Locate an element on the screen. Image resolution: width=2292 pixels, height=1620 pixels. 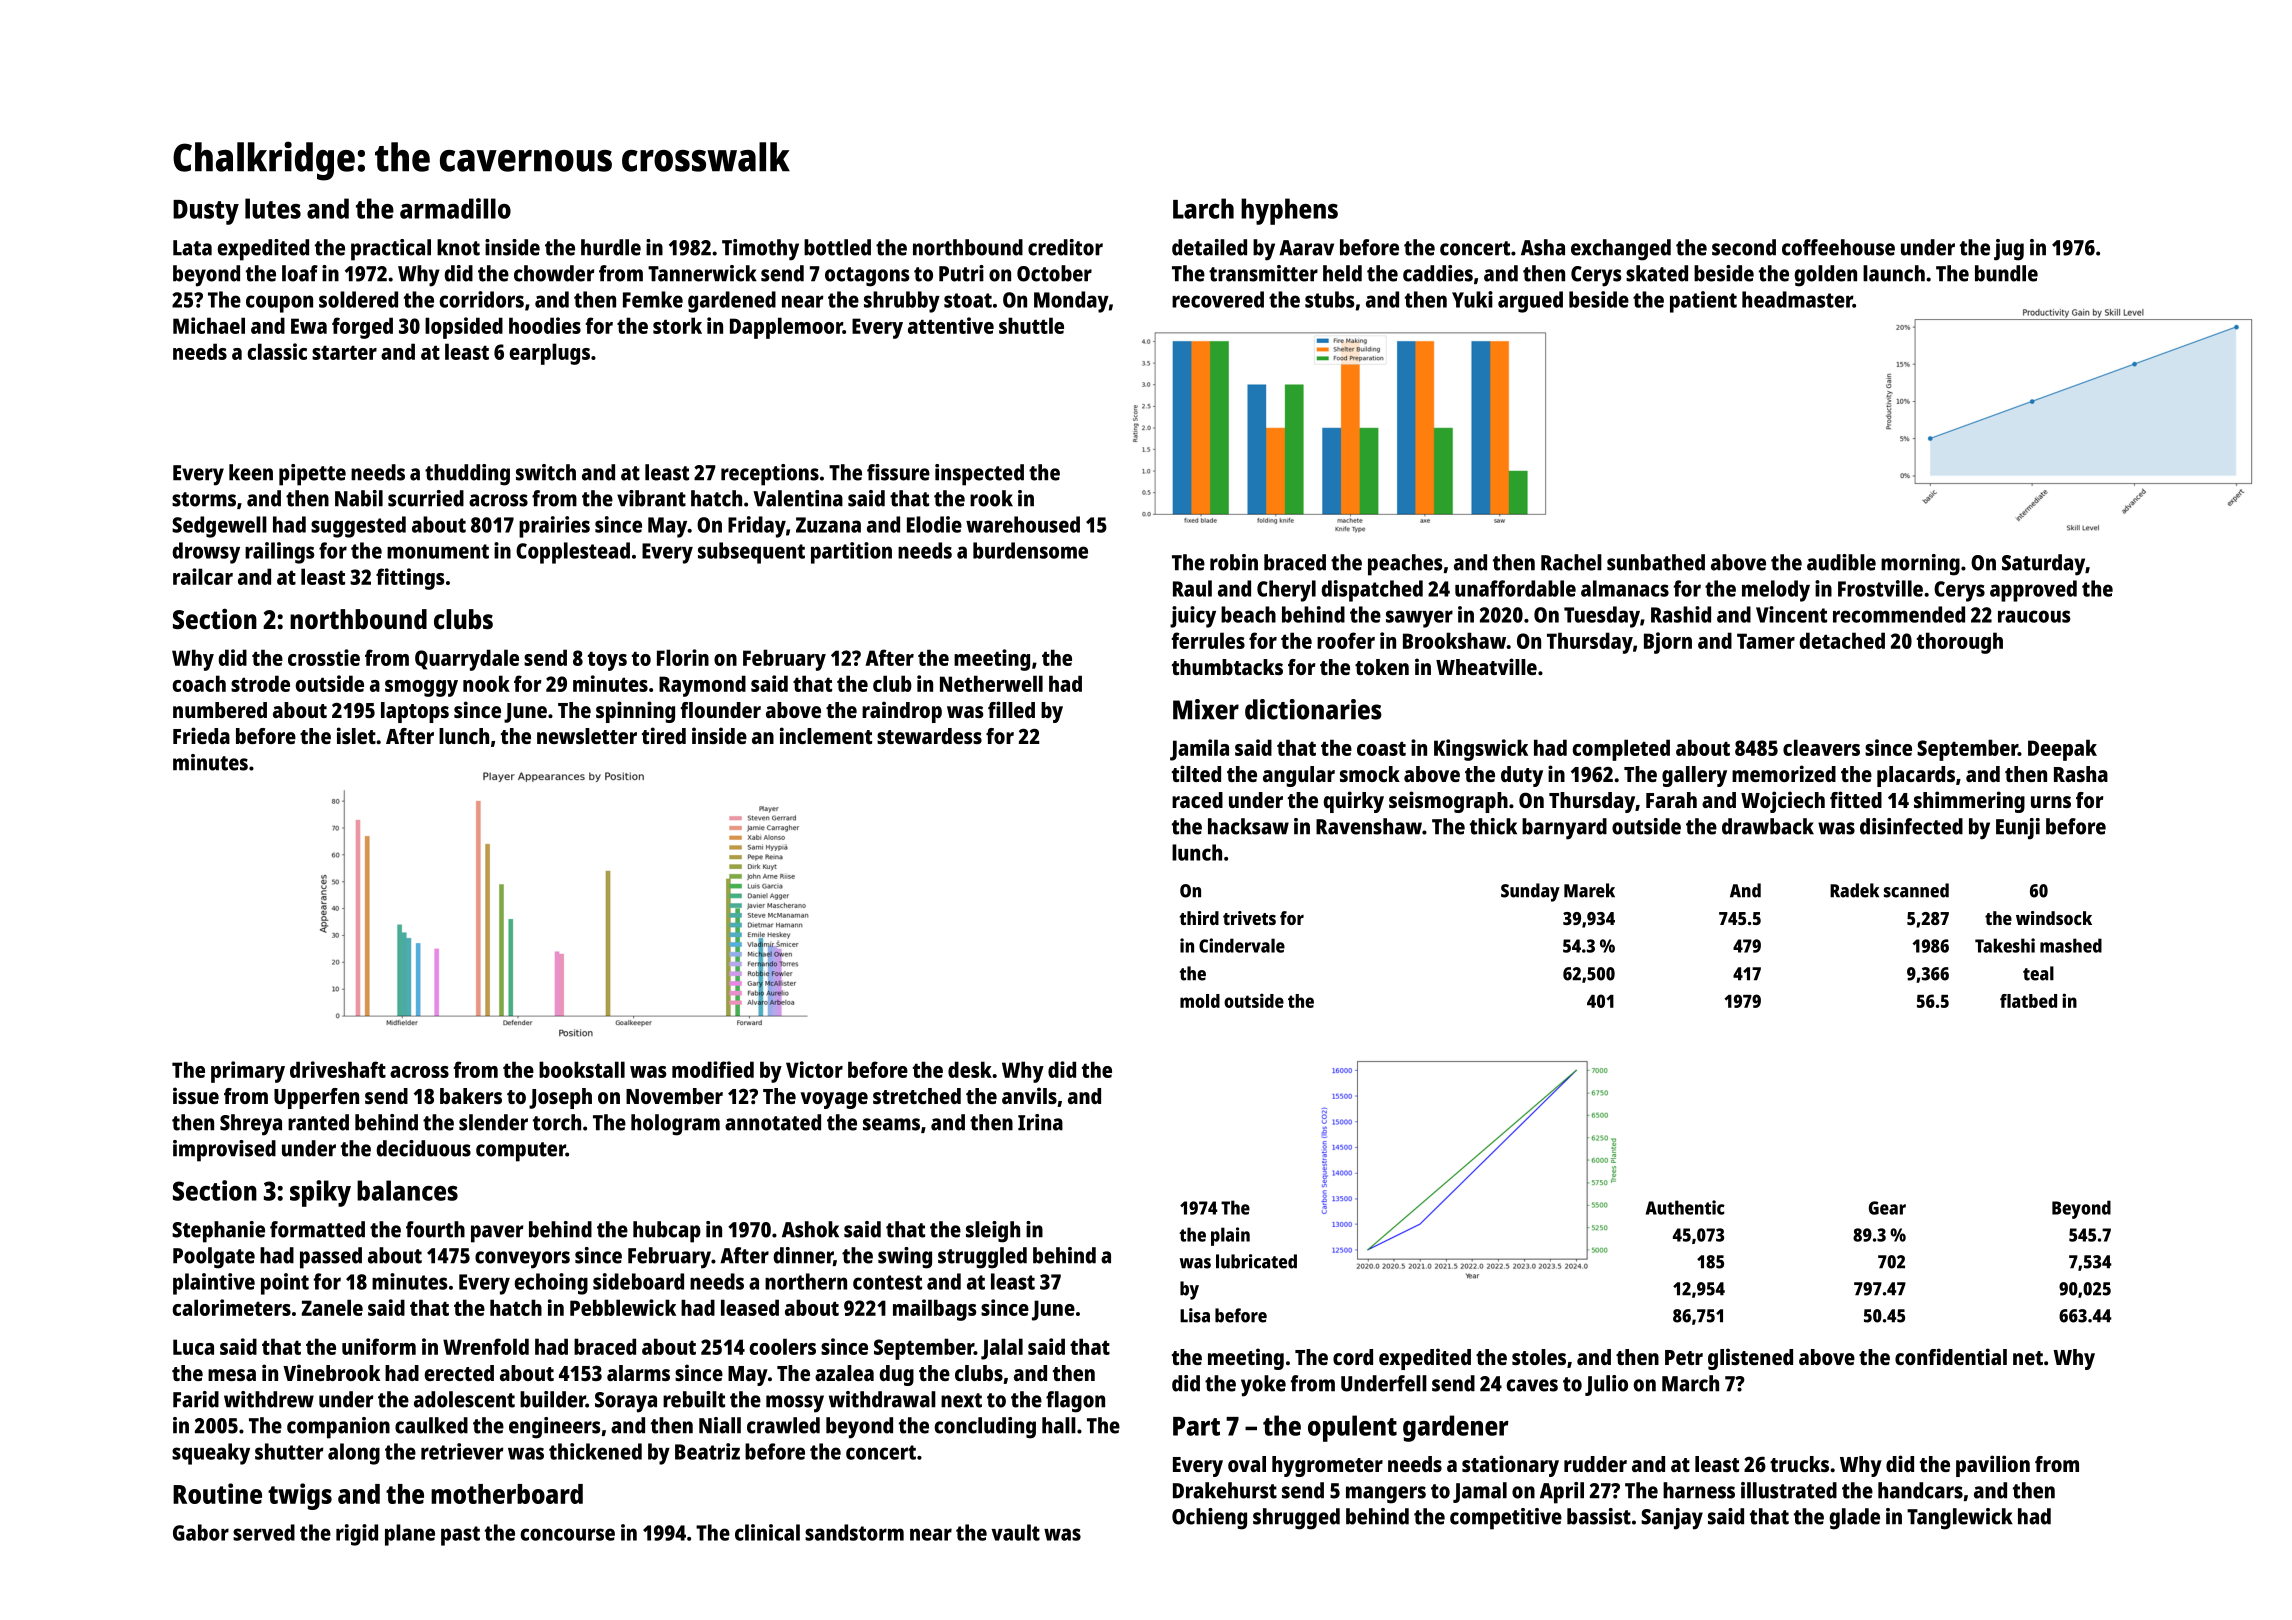
competitive is located at coordinates (1506, 1519).
